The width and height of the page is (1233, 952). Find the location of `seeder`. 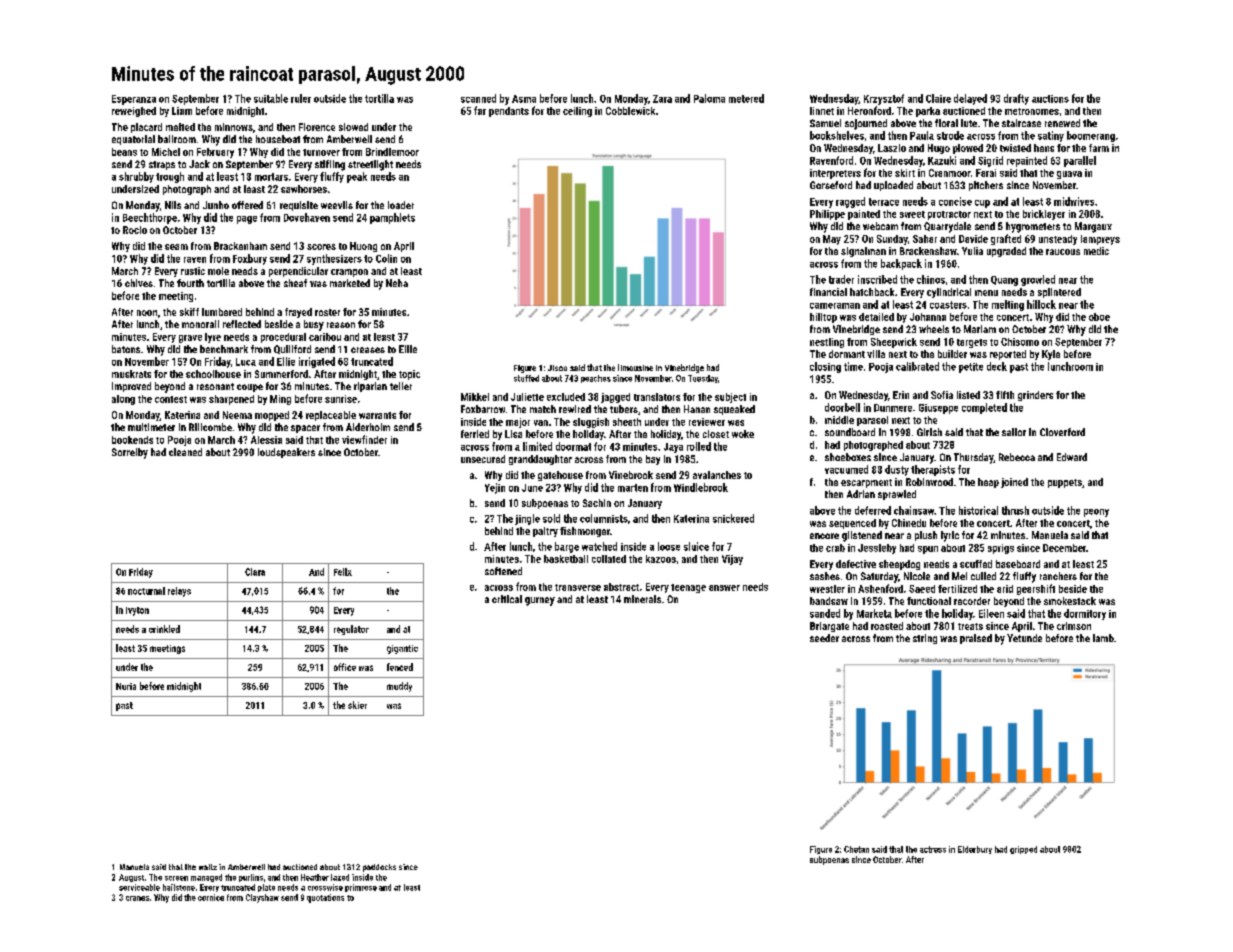

seeder is located at coordinates (824, 638).
